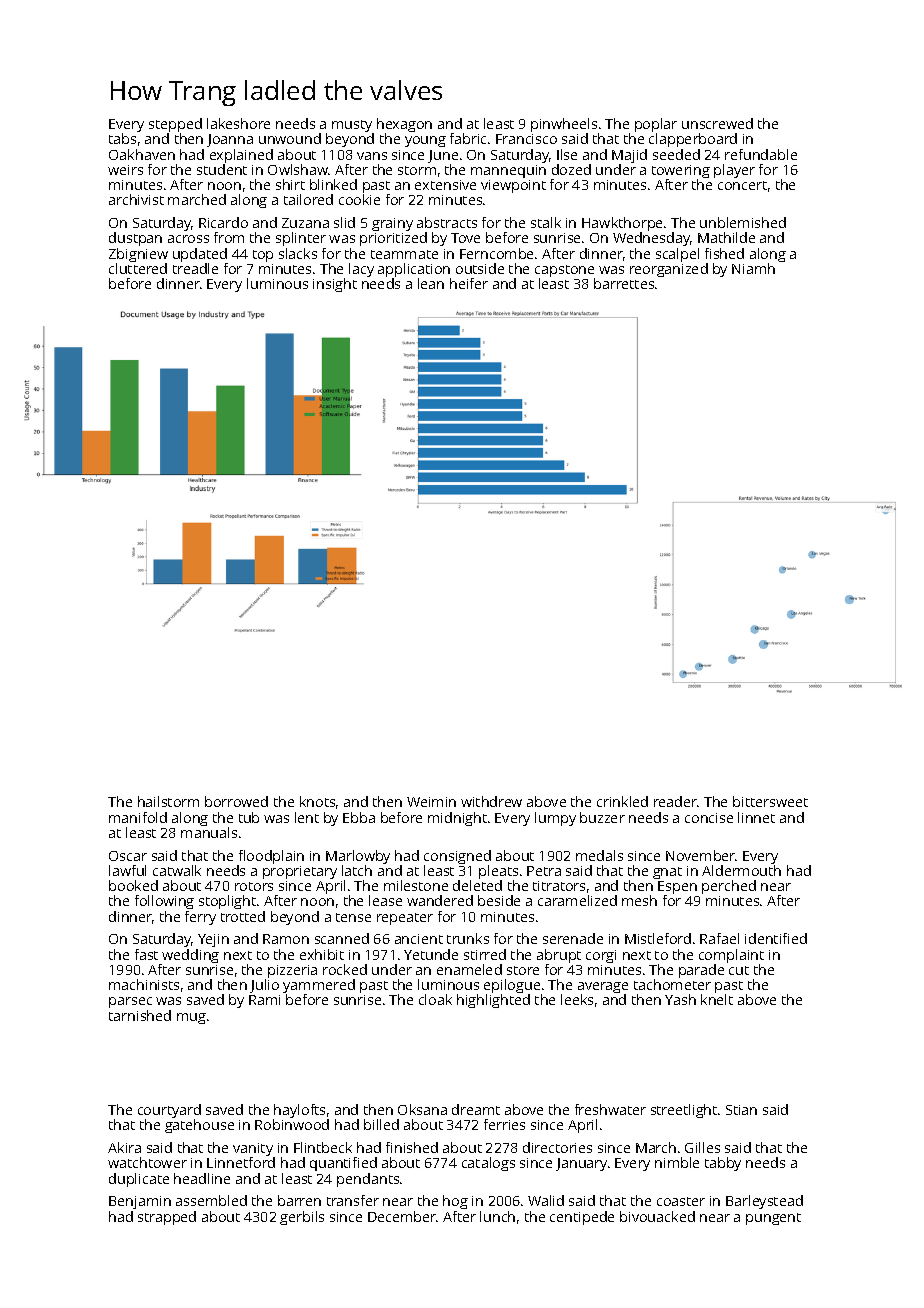 The height and width of the screenshot is (1308, 924). What do you see at coordinates (271, 857) in the screenshot?
I see `floodplain` at bounding box center [271, 857].
